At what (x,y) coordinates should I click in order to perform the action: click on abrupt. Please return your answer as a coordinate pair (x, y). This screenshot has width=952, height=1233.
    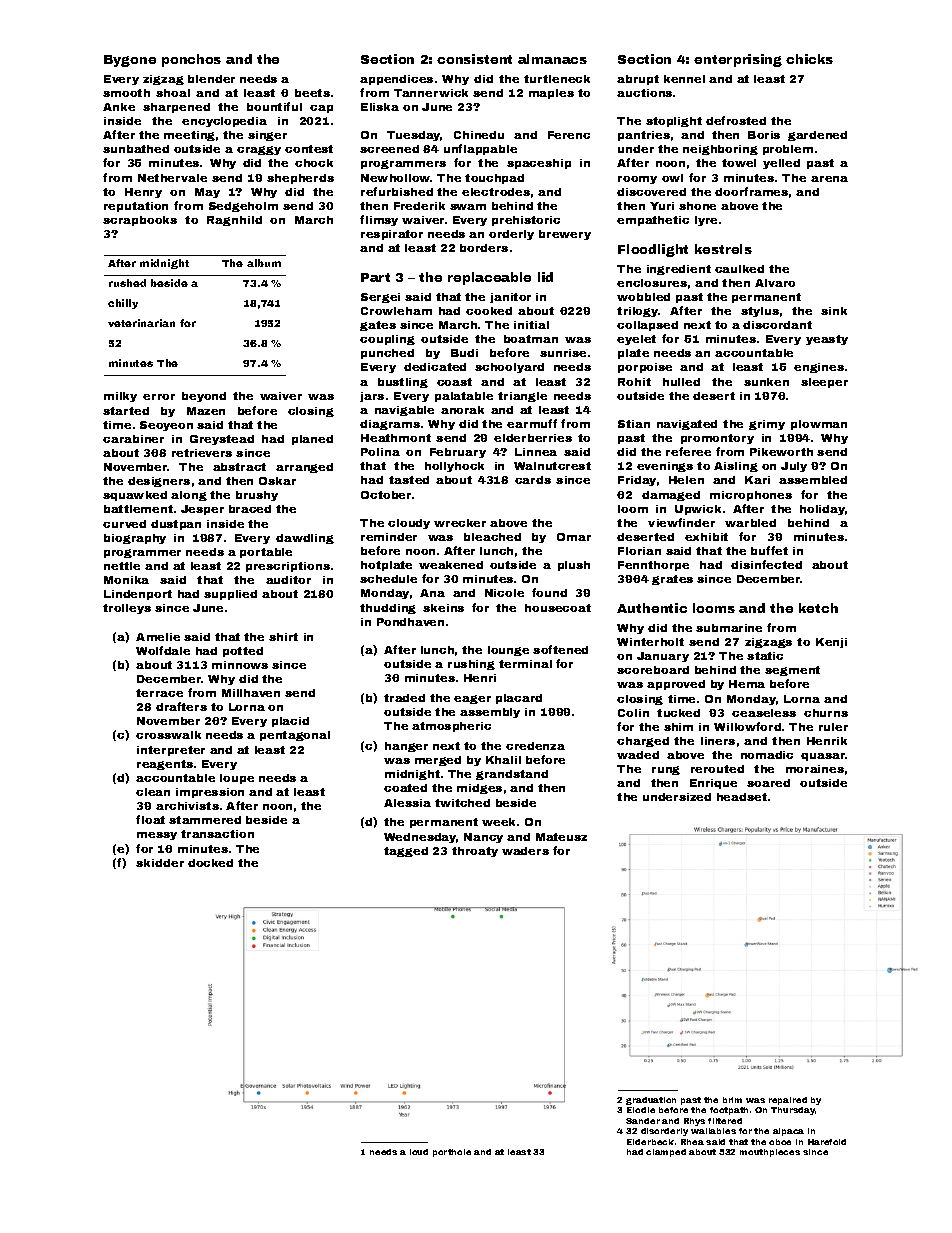
    Looking at the image, I should click on (638, 80).
